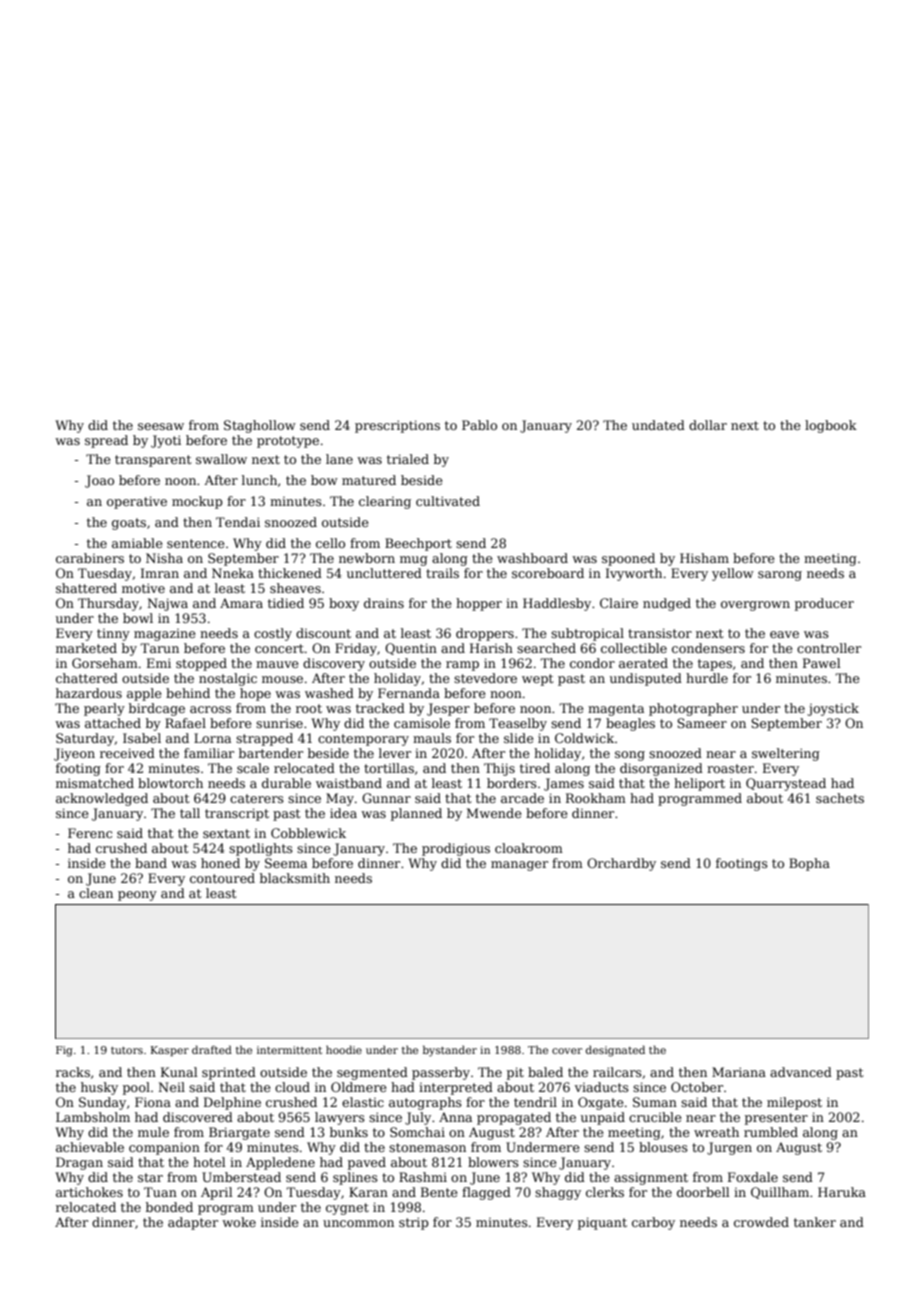 The image size is (924, 1308). Describe the element at coordinates (786, 784) in the document. I see `Quarrystead` at that location.
